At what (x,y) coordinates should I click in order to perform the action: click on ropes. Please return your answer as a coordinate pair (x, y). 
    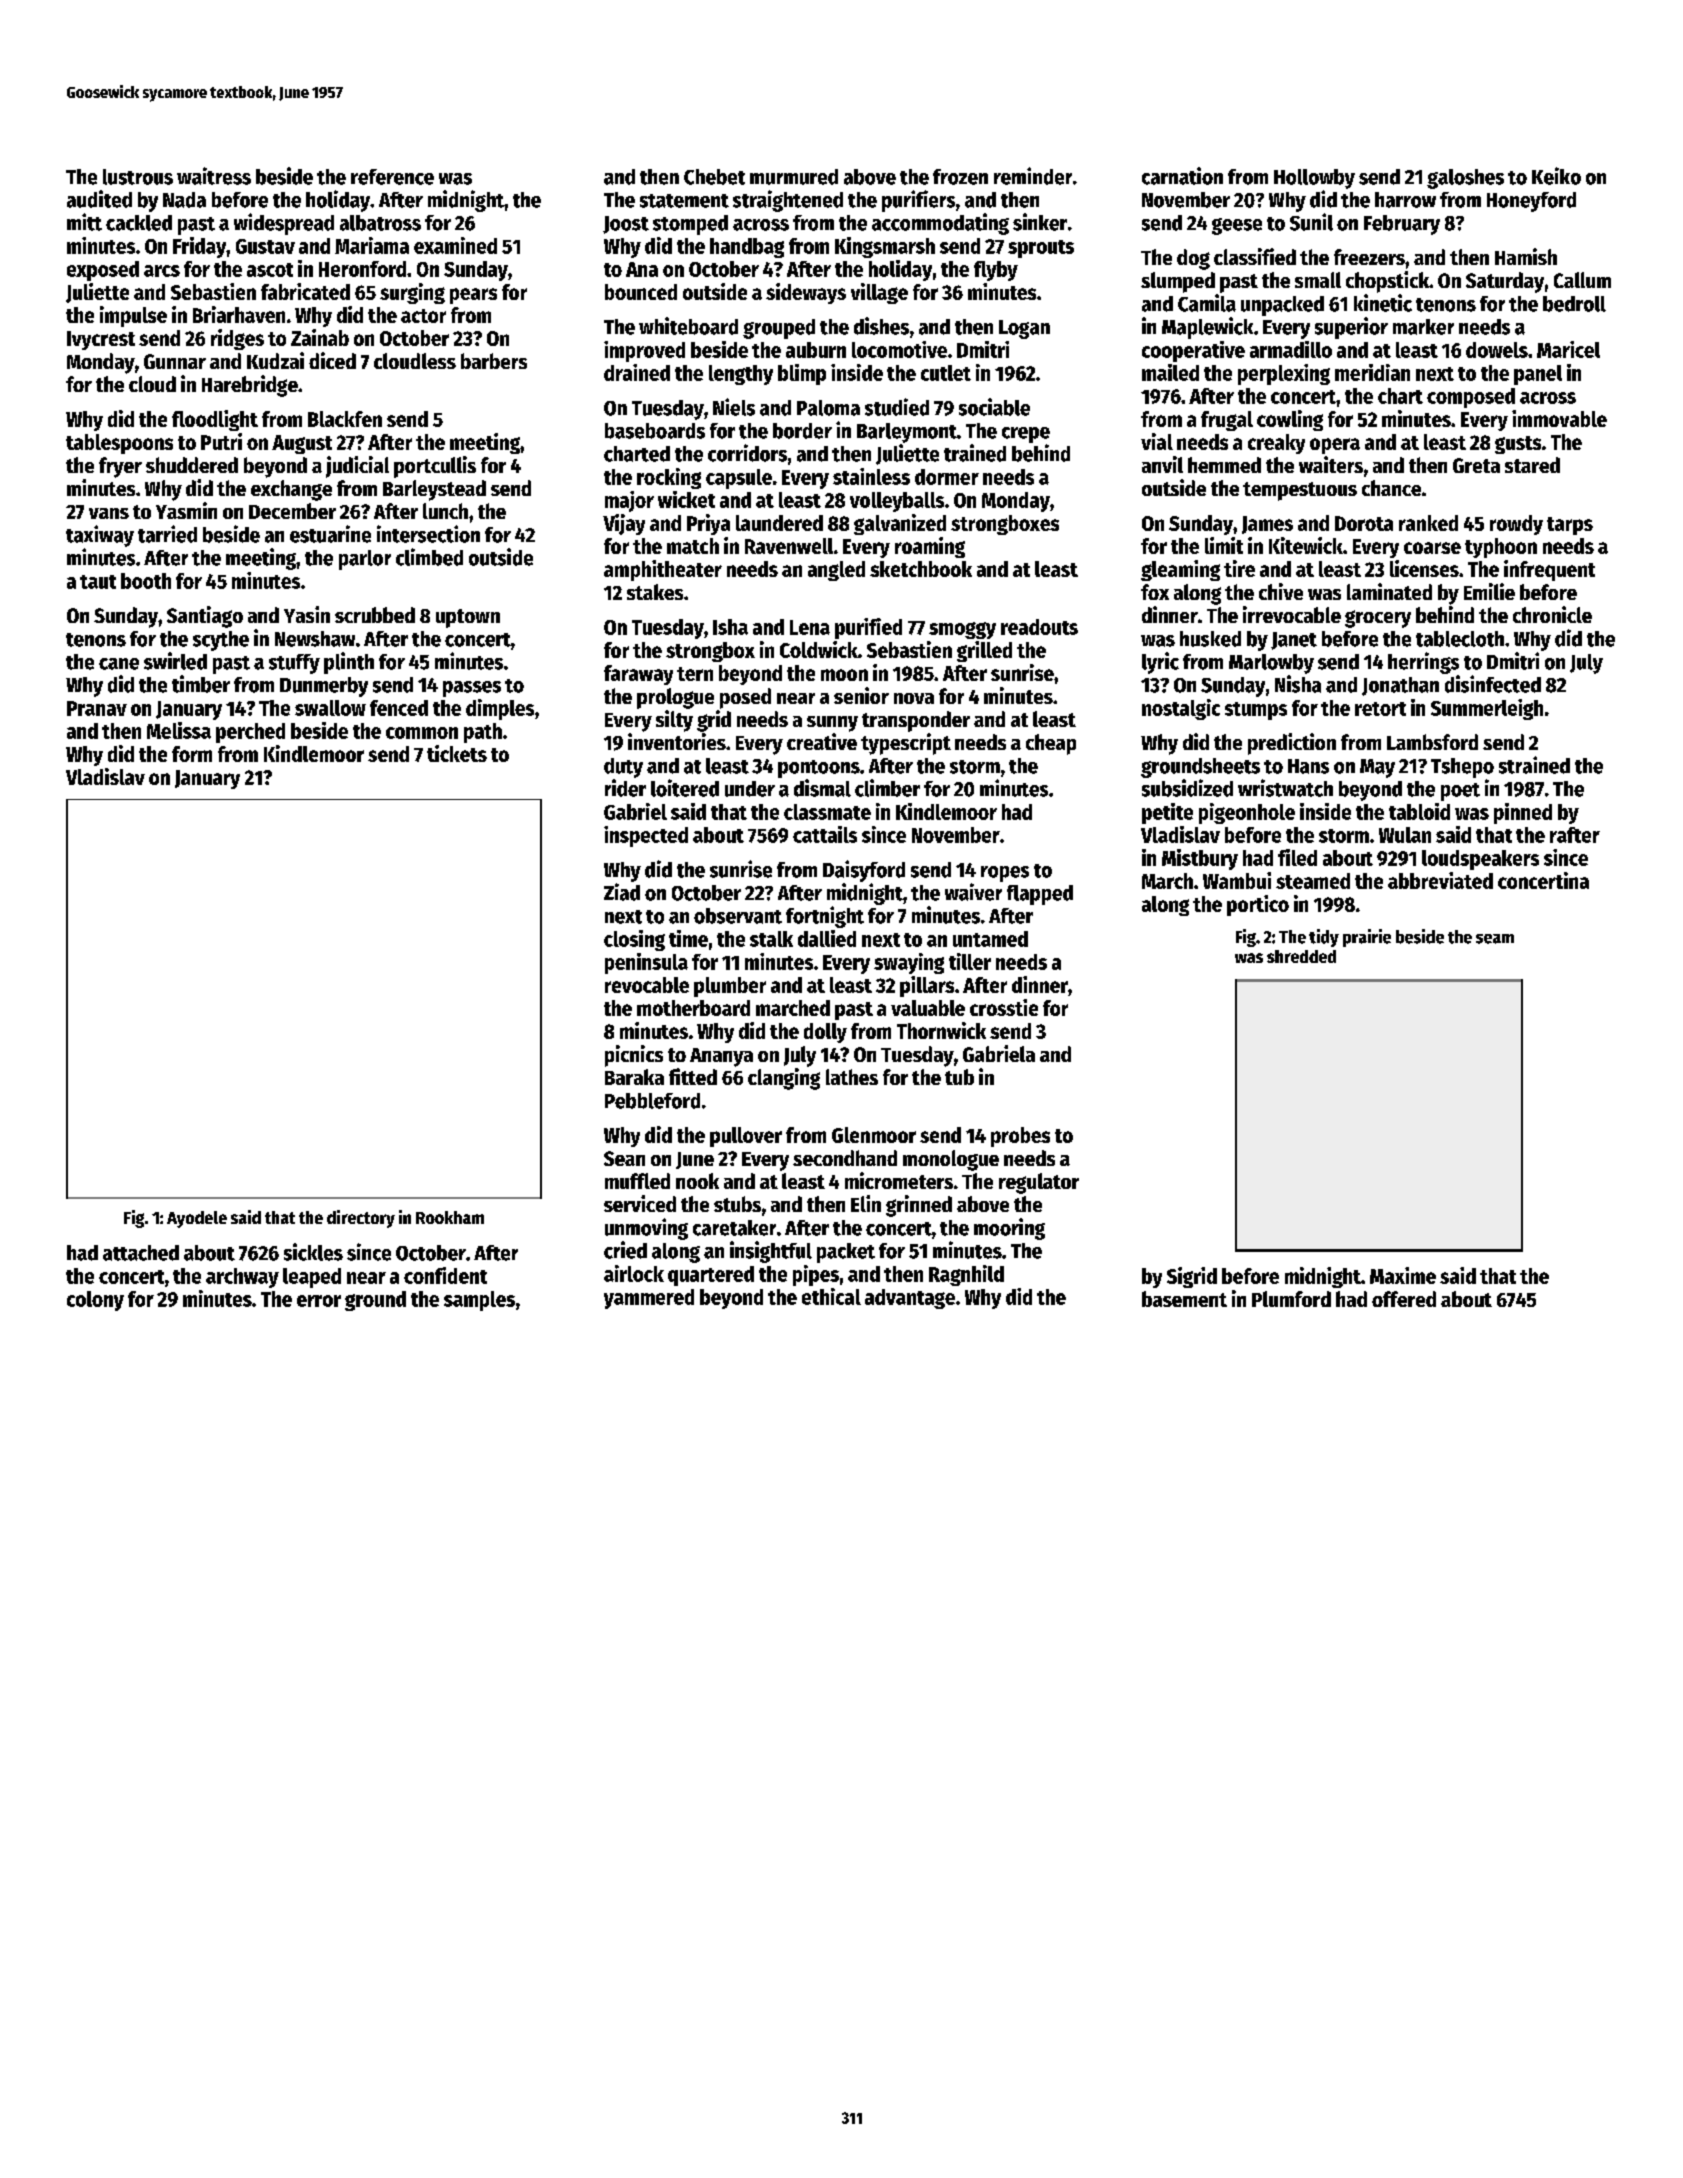
    Looking at the image, I should click on (1005, 874).
